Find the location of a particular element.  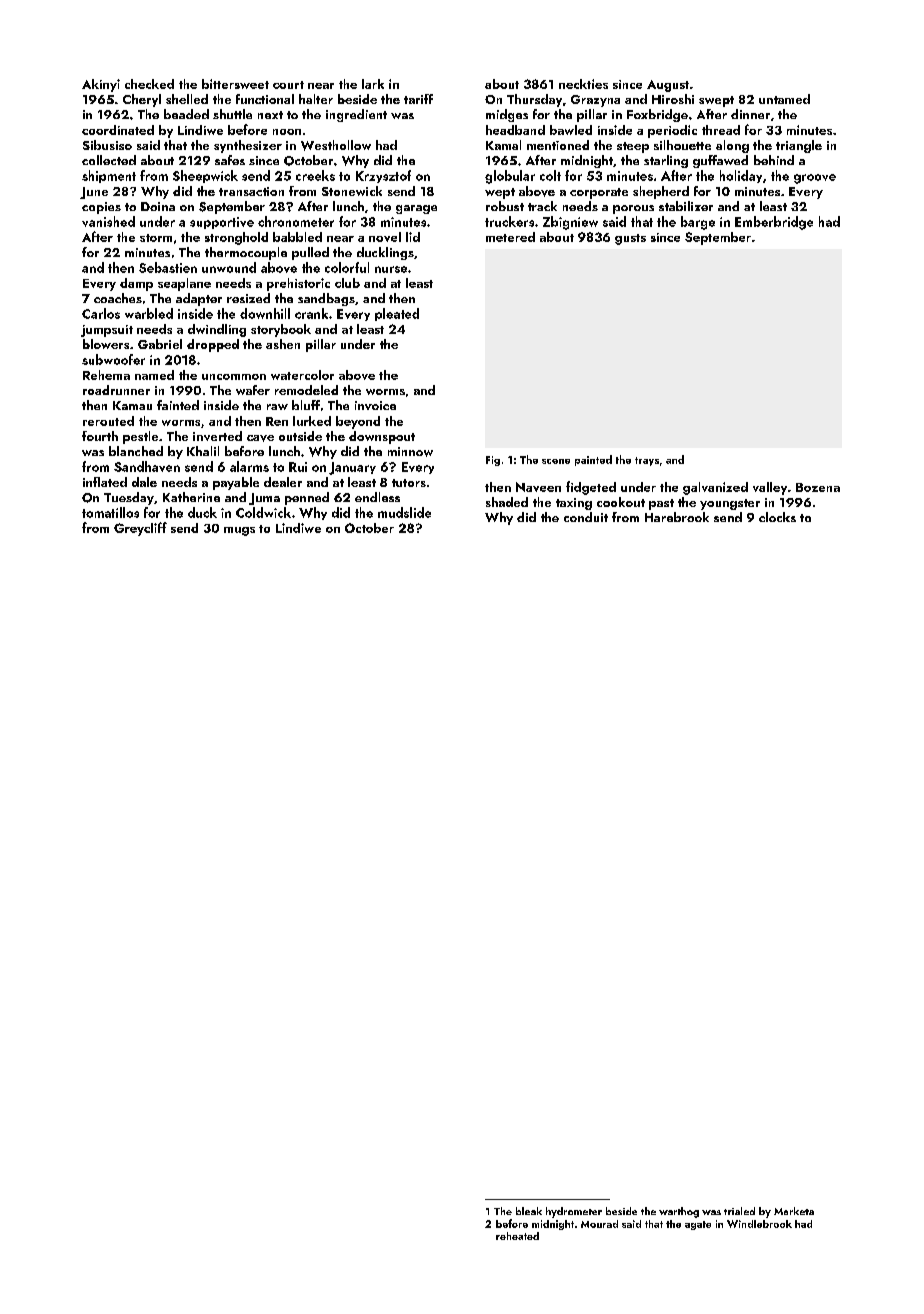

colt is located at coordinates (550, 175).
